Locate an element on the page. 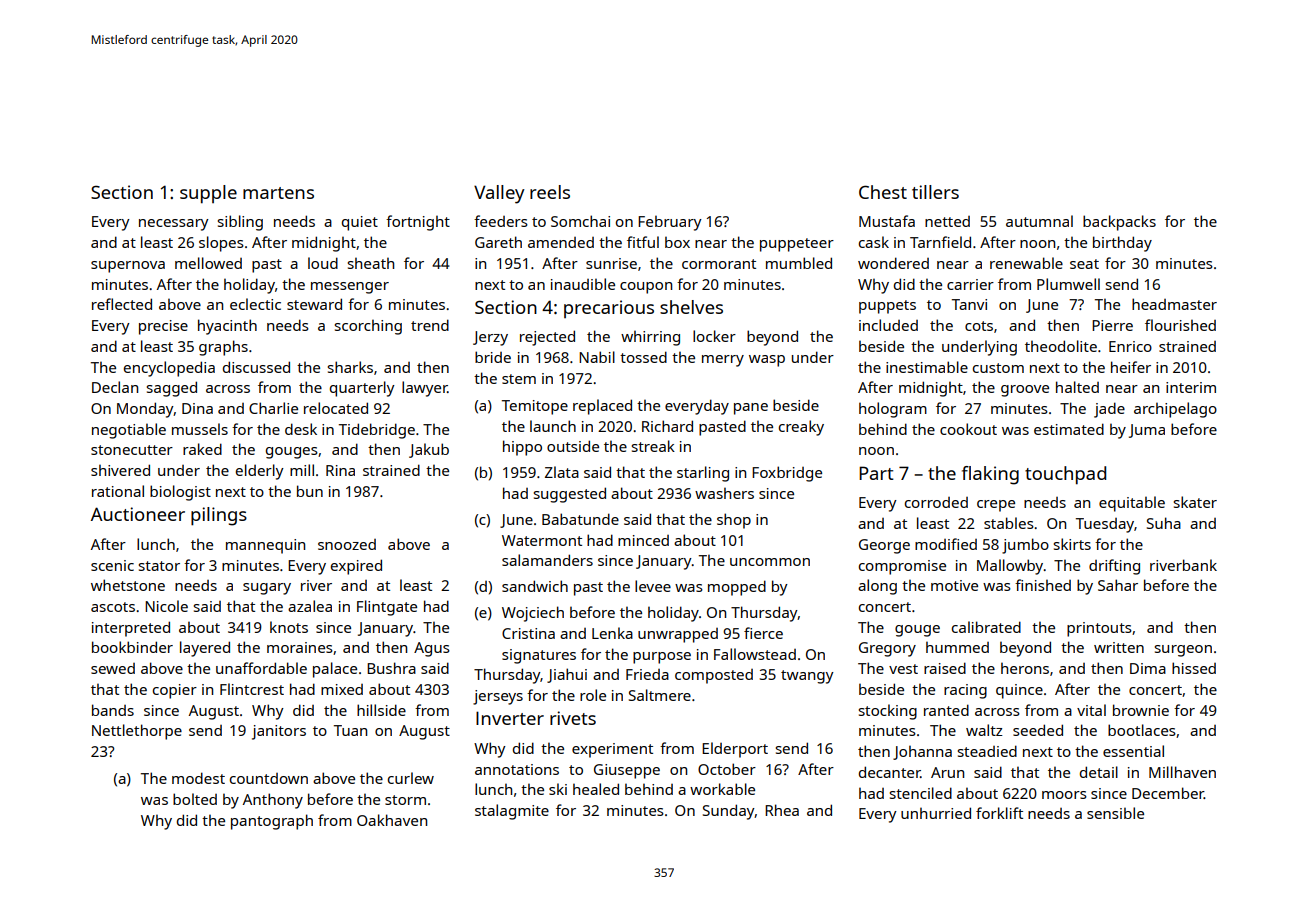  reels is located at coordinates (550, 192).
